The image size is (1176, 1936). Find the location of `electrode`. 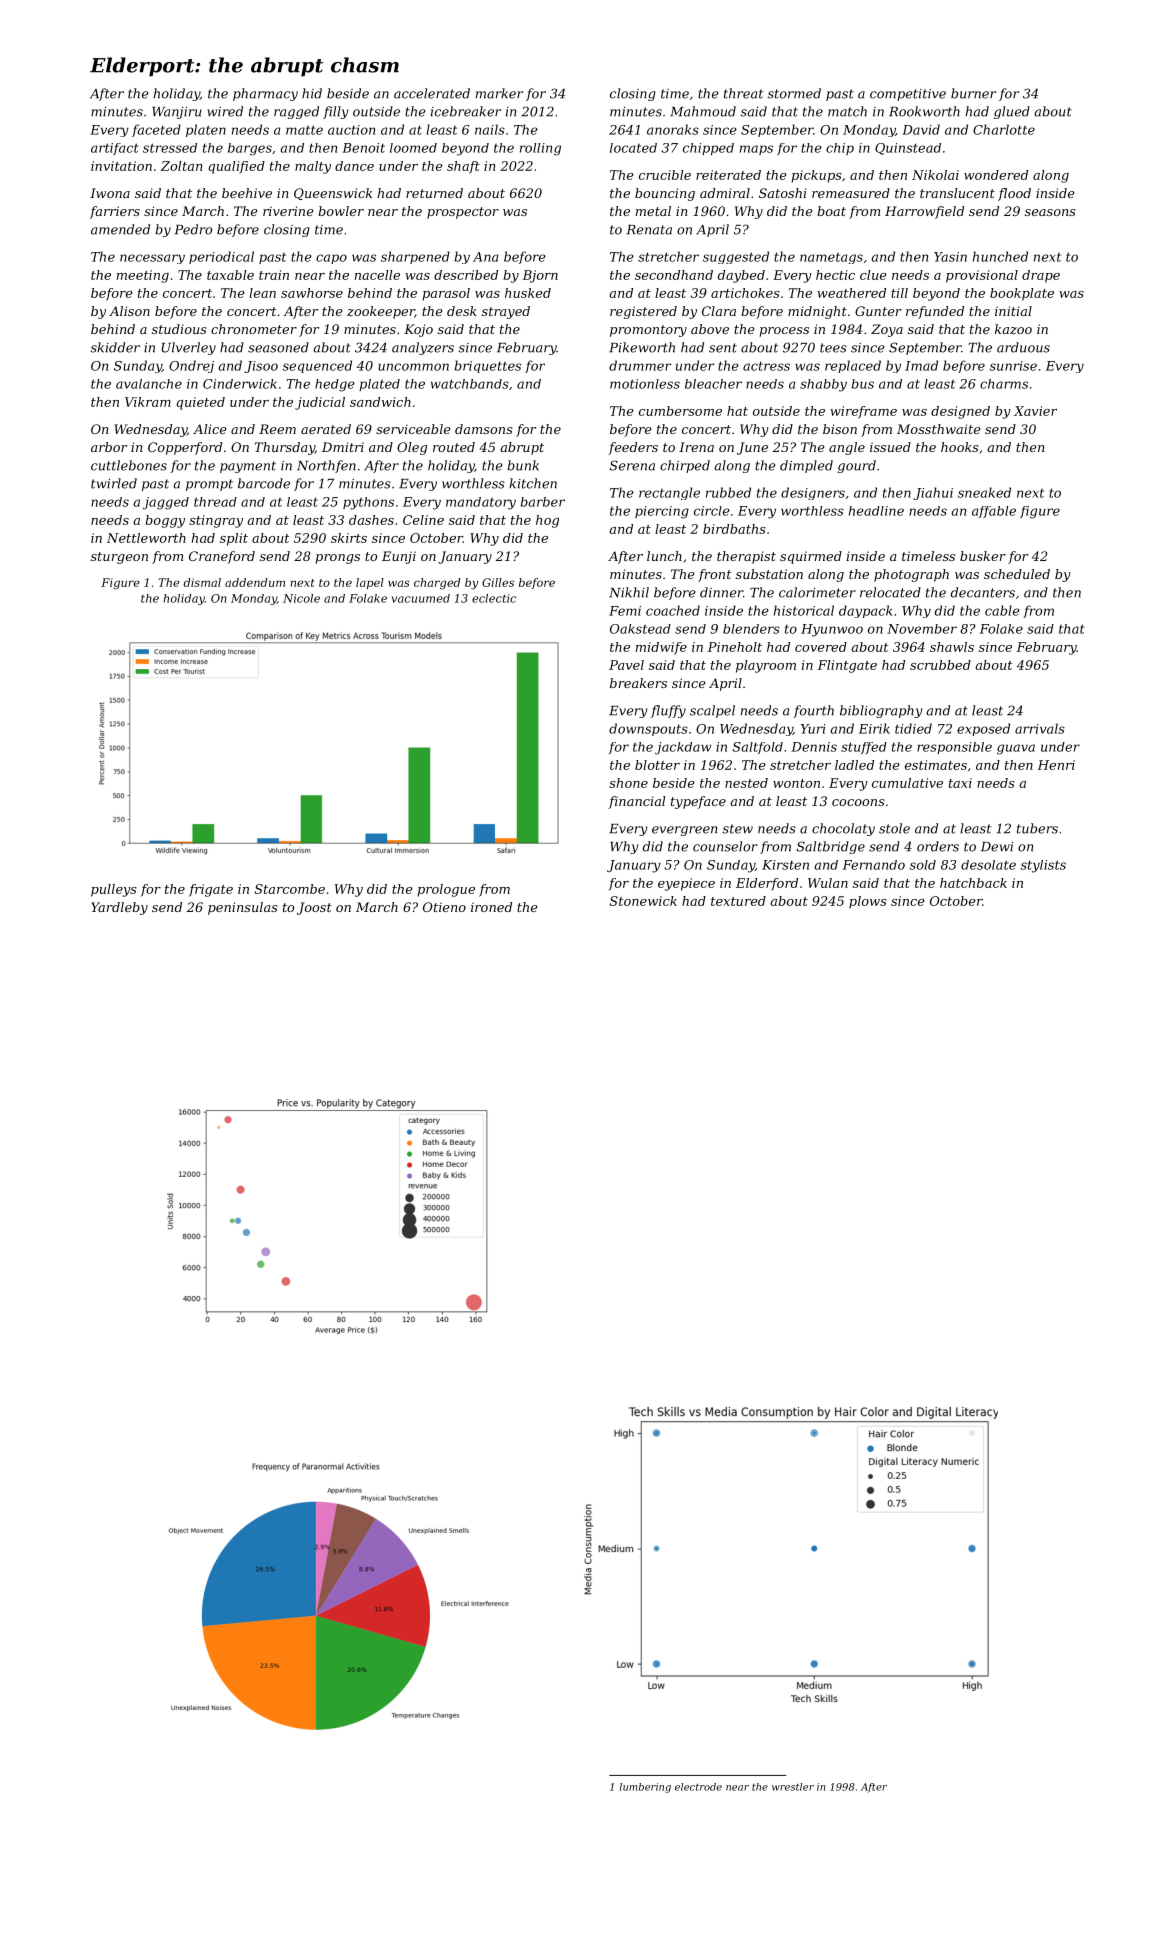

electrode is located at coordinates (698, 1787).
